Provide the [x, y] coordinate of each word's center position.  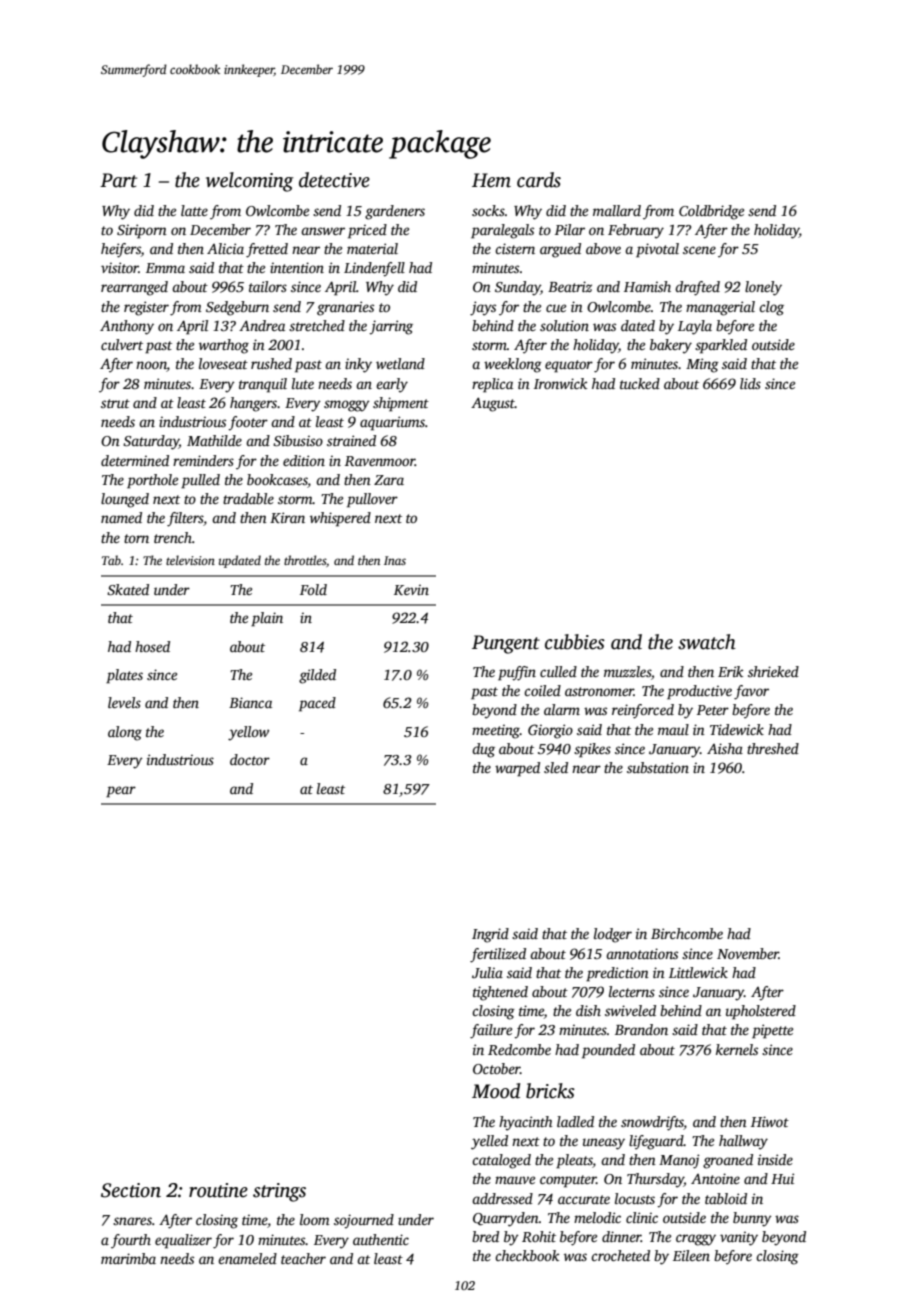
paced [317, 704]
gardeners [395, 212]
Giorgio [550, 731]
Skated [128, 589]
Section [131, 1190]
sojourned [364, 1221]
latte [194, 210]
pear [121, 792]
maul [673, 729]
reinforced [643, 711]
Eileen [691, 1255]
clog [771, 308]
